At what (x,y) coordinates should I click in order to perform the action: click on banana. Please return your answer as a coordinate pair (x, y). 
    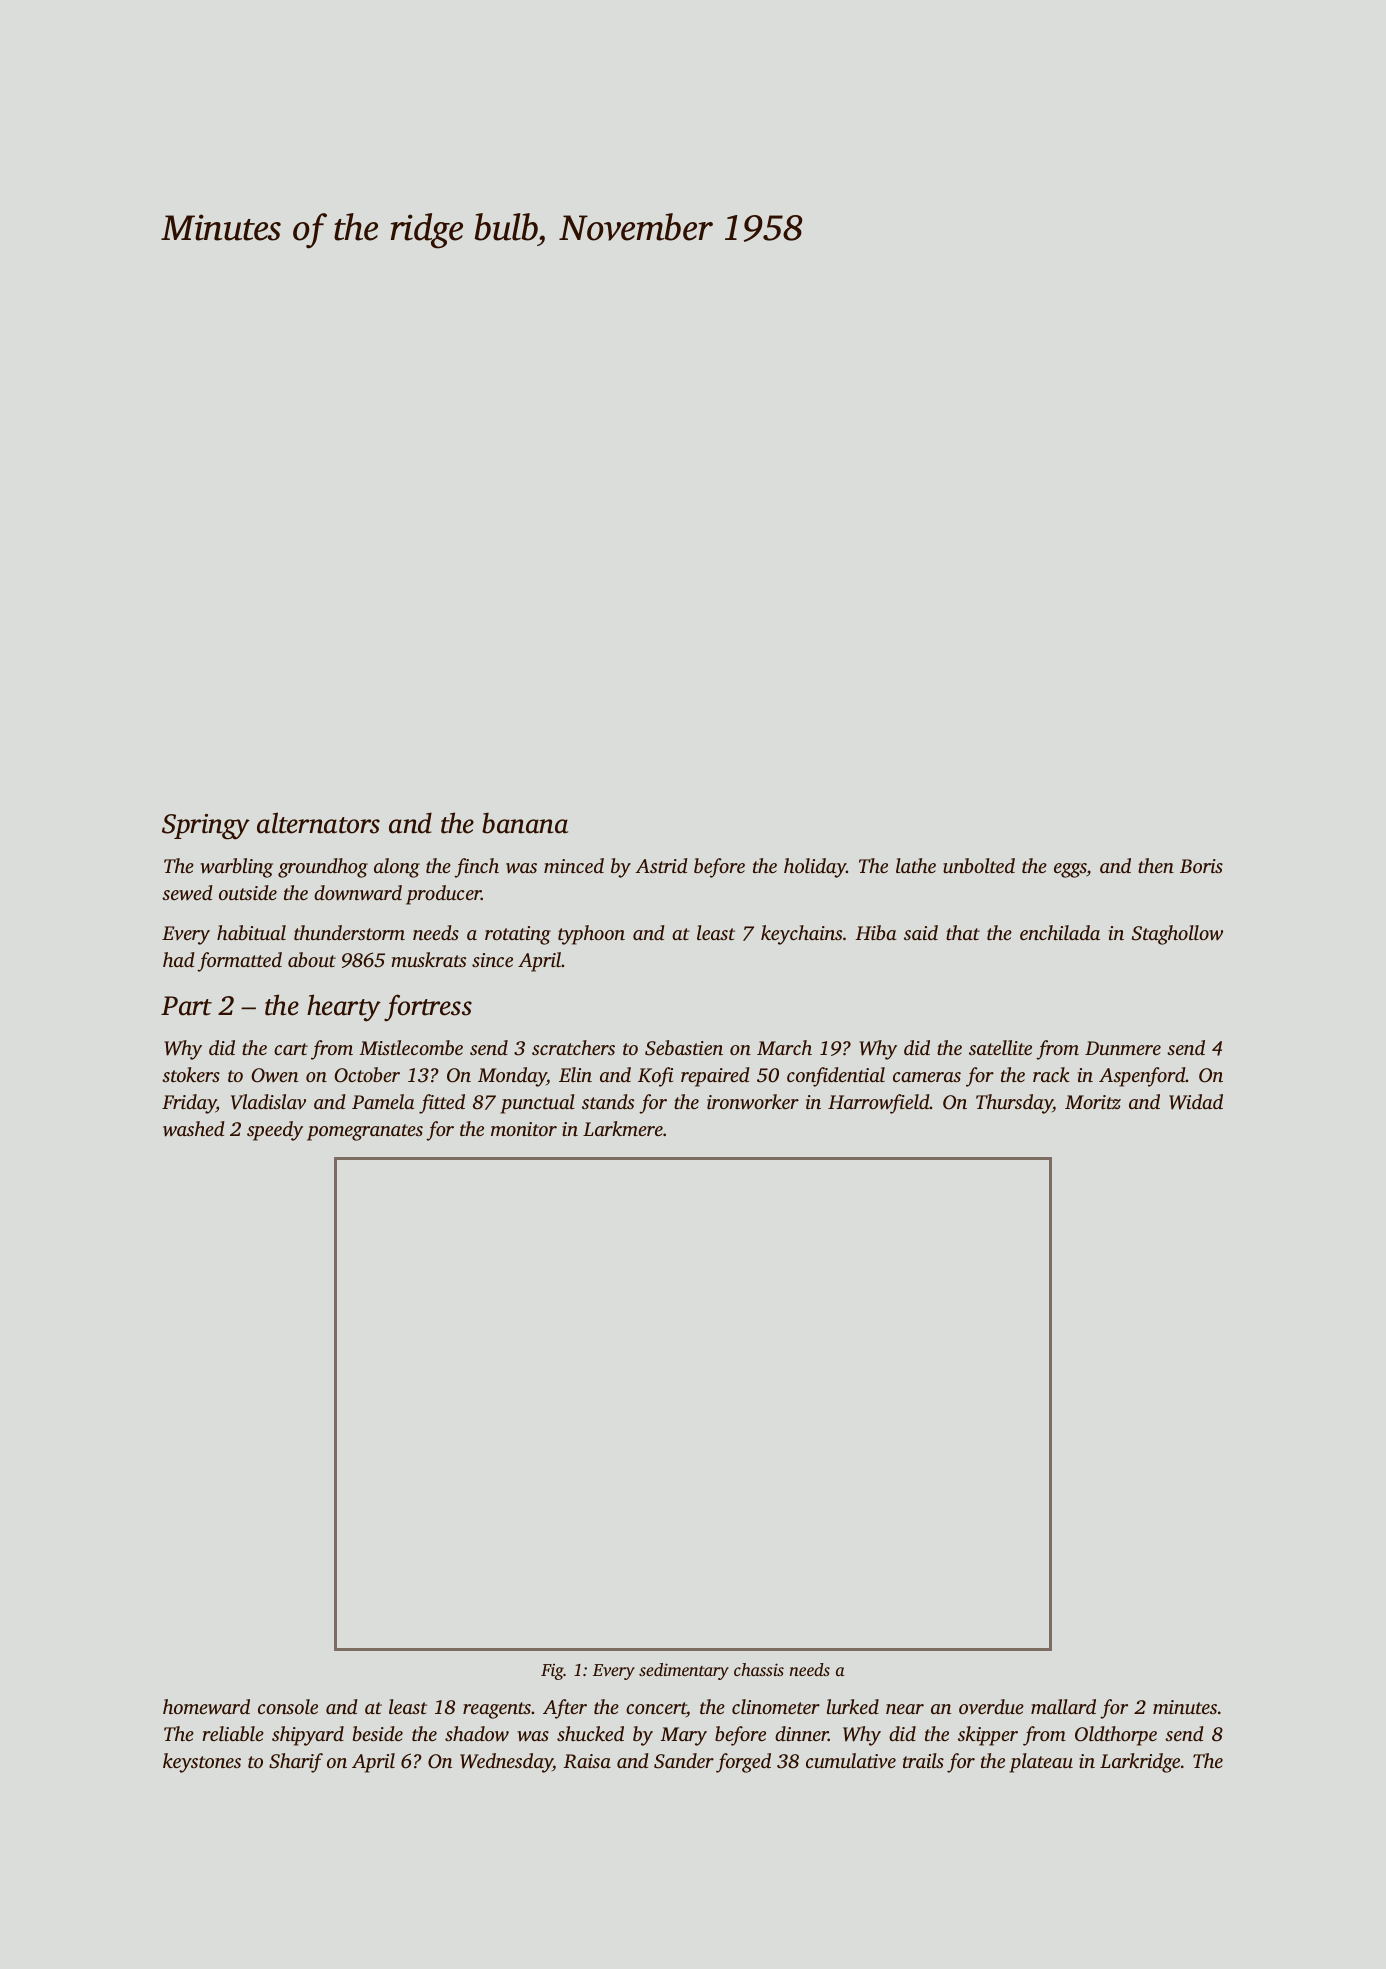
    Looking at the image, I should click on (525, 823).
